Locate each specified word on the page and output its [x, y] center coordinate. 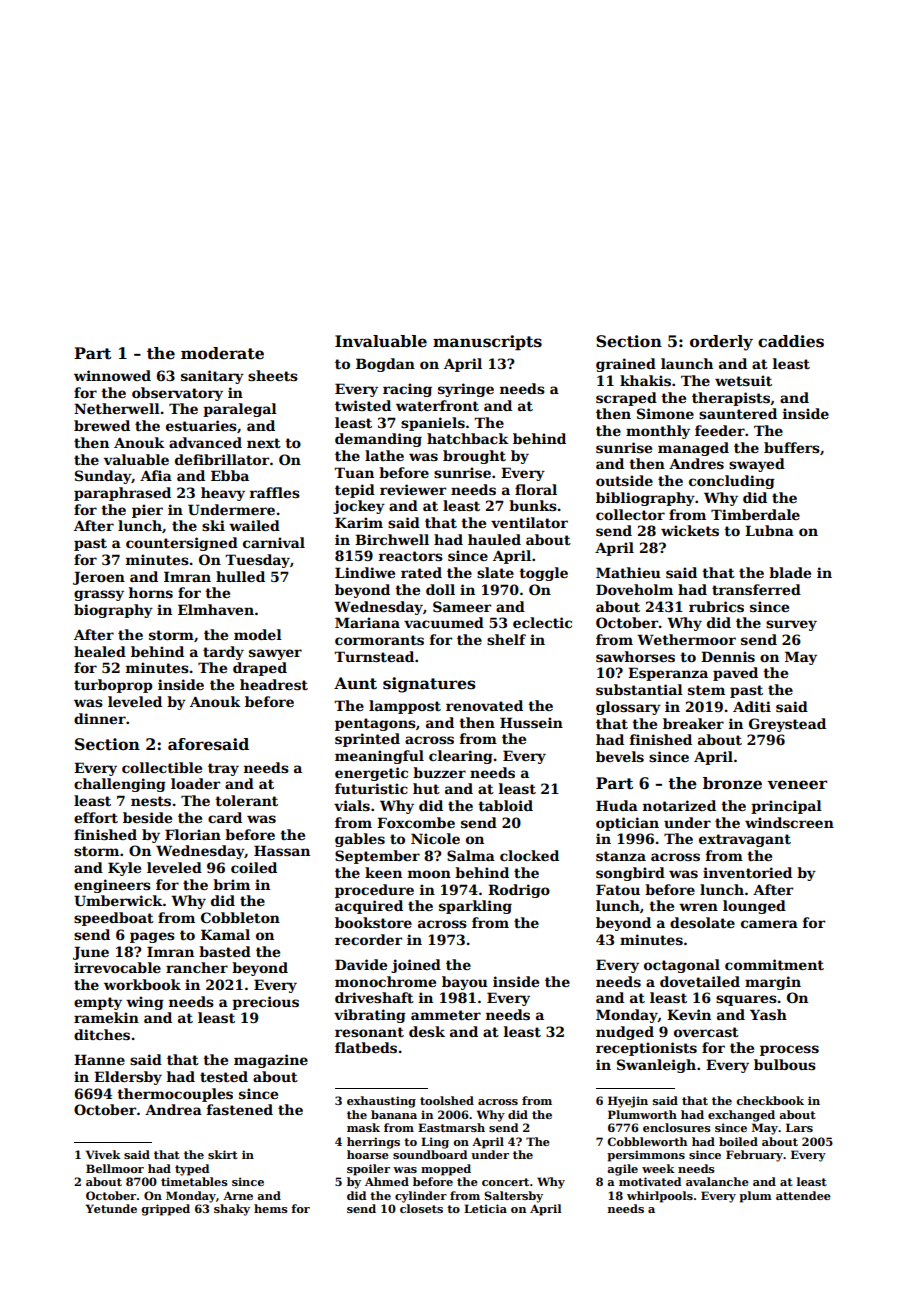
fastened [240, 1109]
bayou [465, 983]
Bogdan [385, 365]
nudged [625, 1033]
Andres [696, 463]
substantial [639, 689]
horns [151, 592]
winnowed [112, 375]
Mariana [367, 622]
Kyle [124, 869]
